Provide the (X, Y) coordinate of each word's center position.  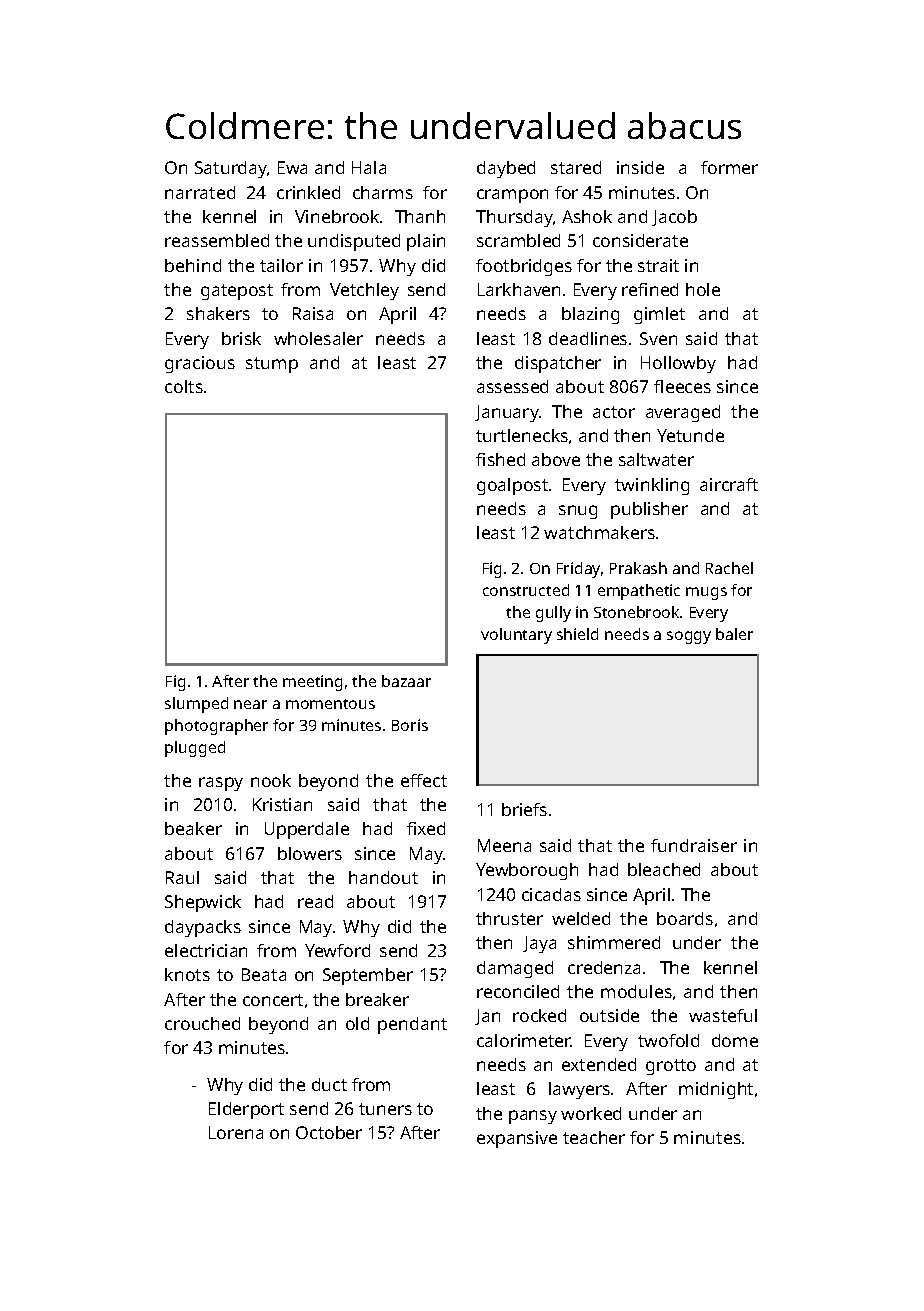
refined (650, 289)
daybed (506, 169)
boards (685, 918)
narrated (200, 192)
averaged (683, 413)
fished (500, 459)
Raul (182, 877)
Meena (504, 845)
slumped (196, 705)
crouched (202, 1023)
